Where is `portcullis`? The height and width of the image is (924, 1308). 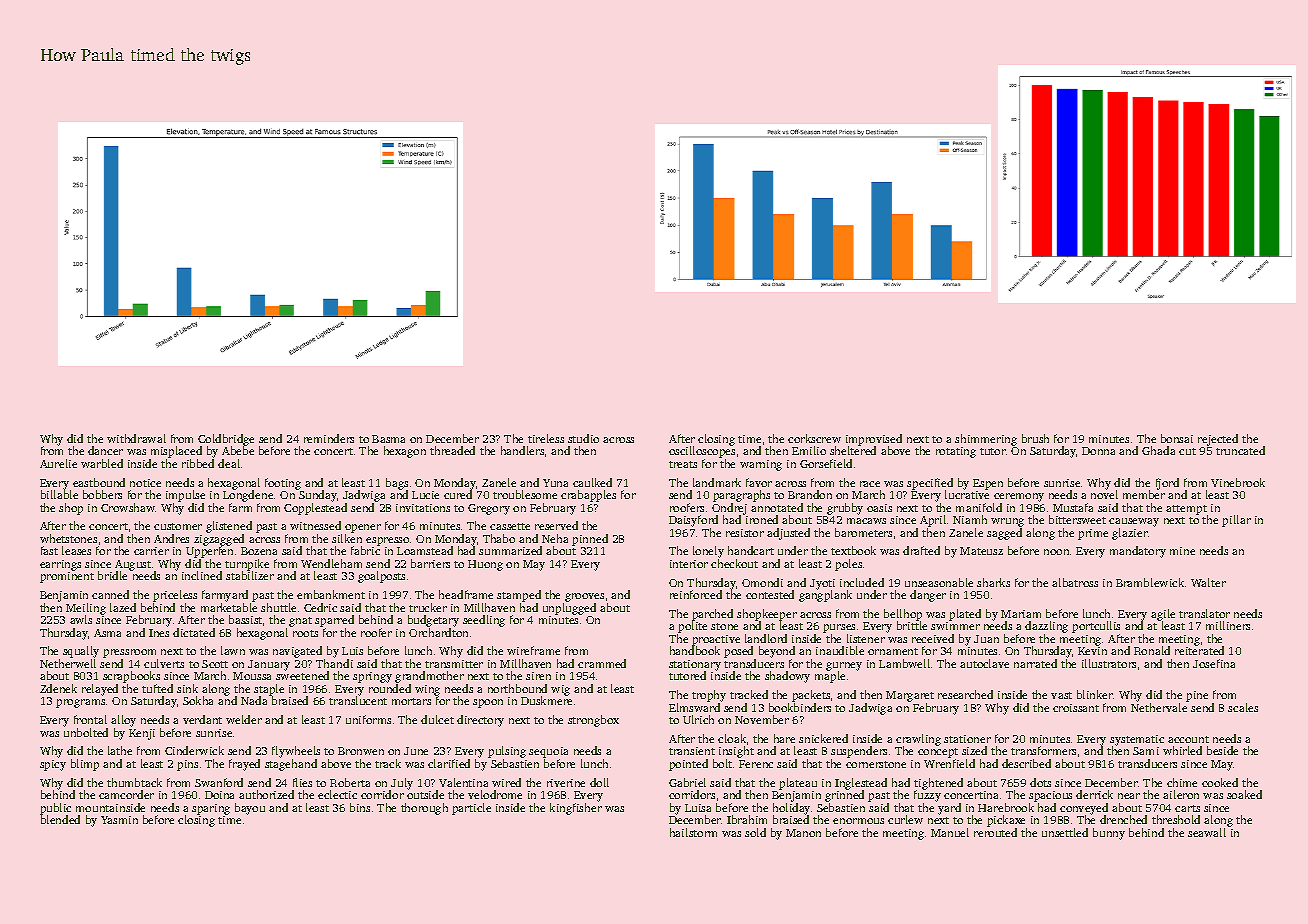
portcullis is located at coordinates (1096, 627).
